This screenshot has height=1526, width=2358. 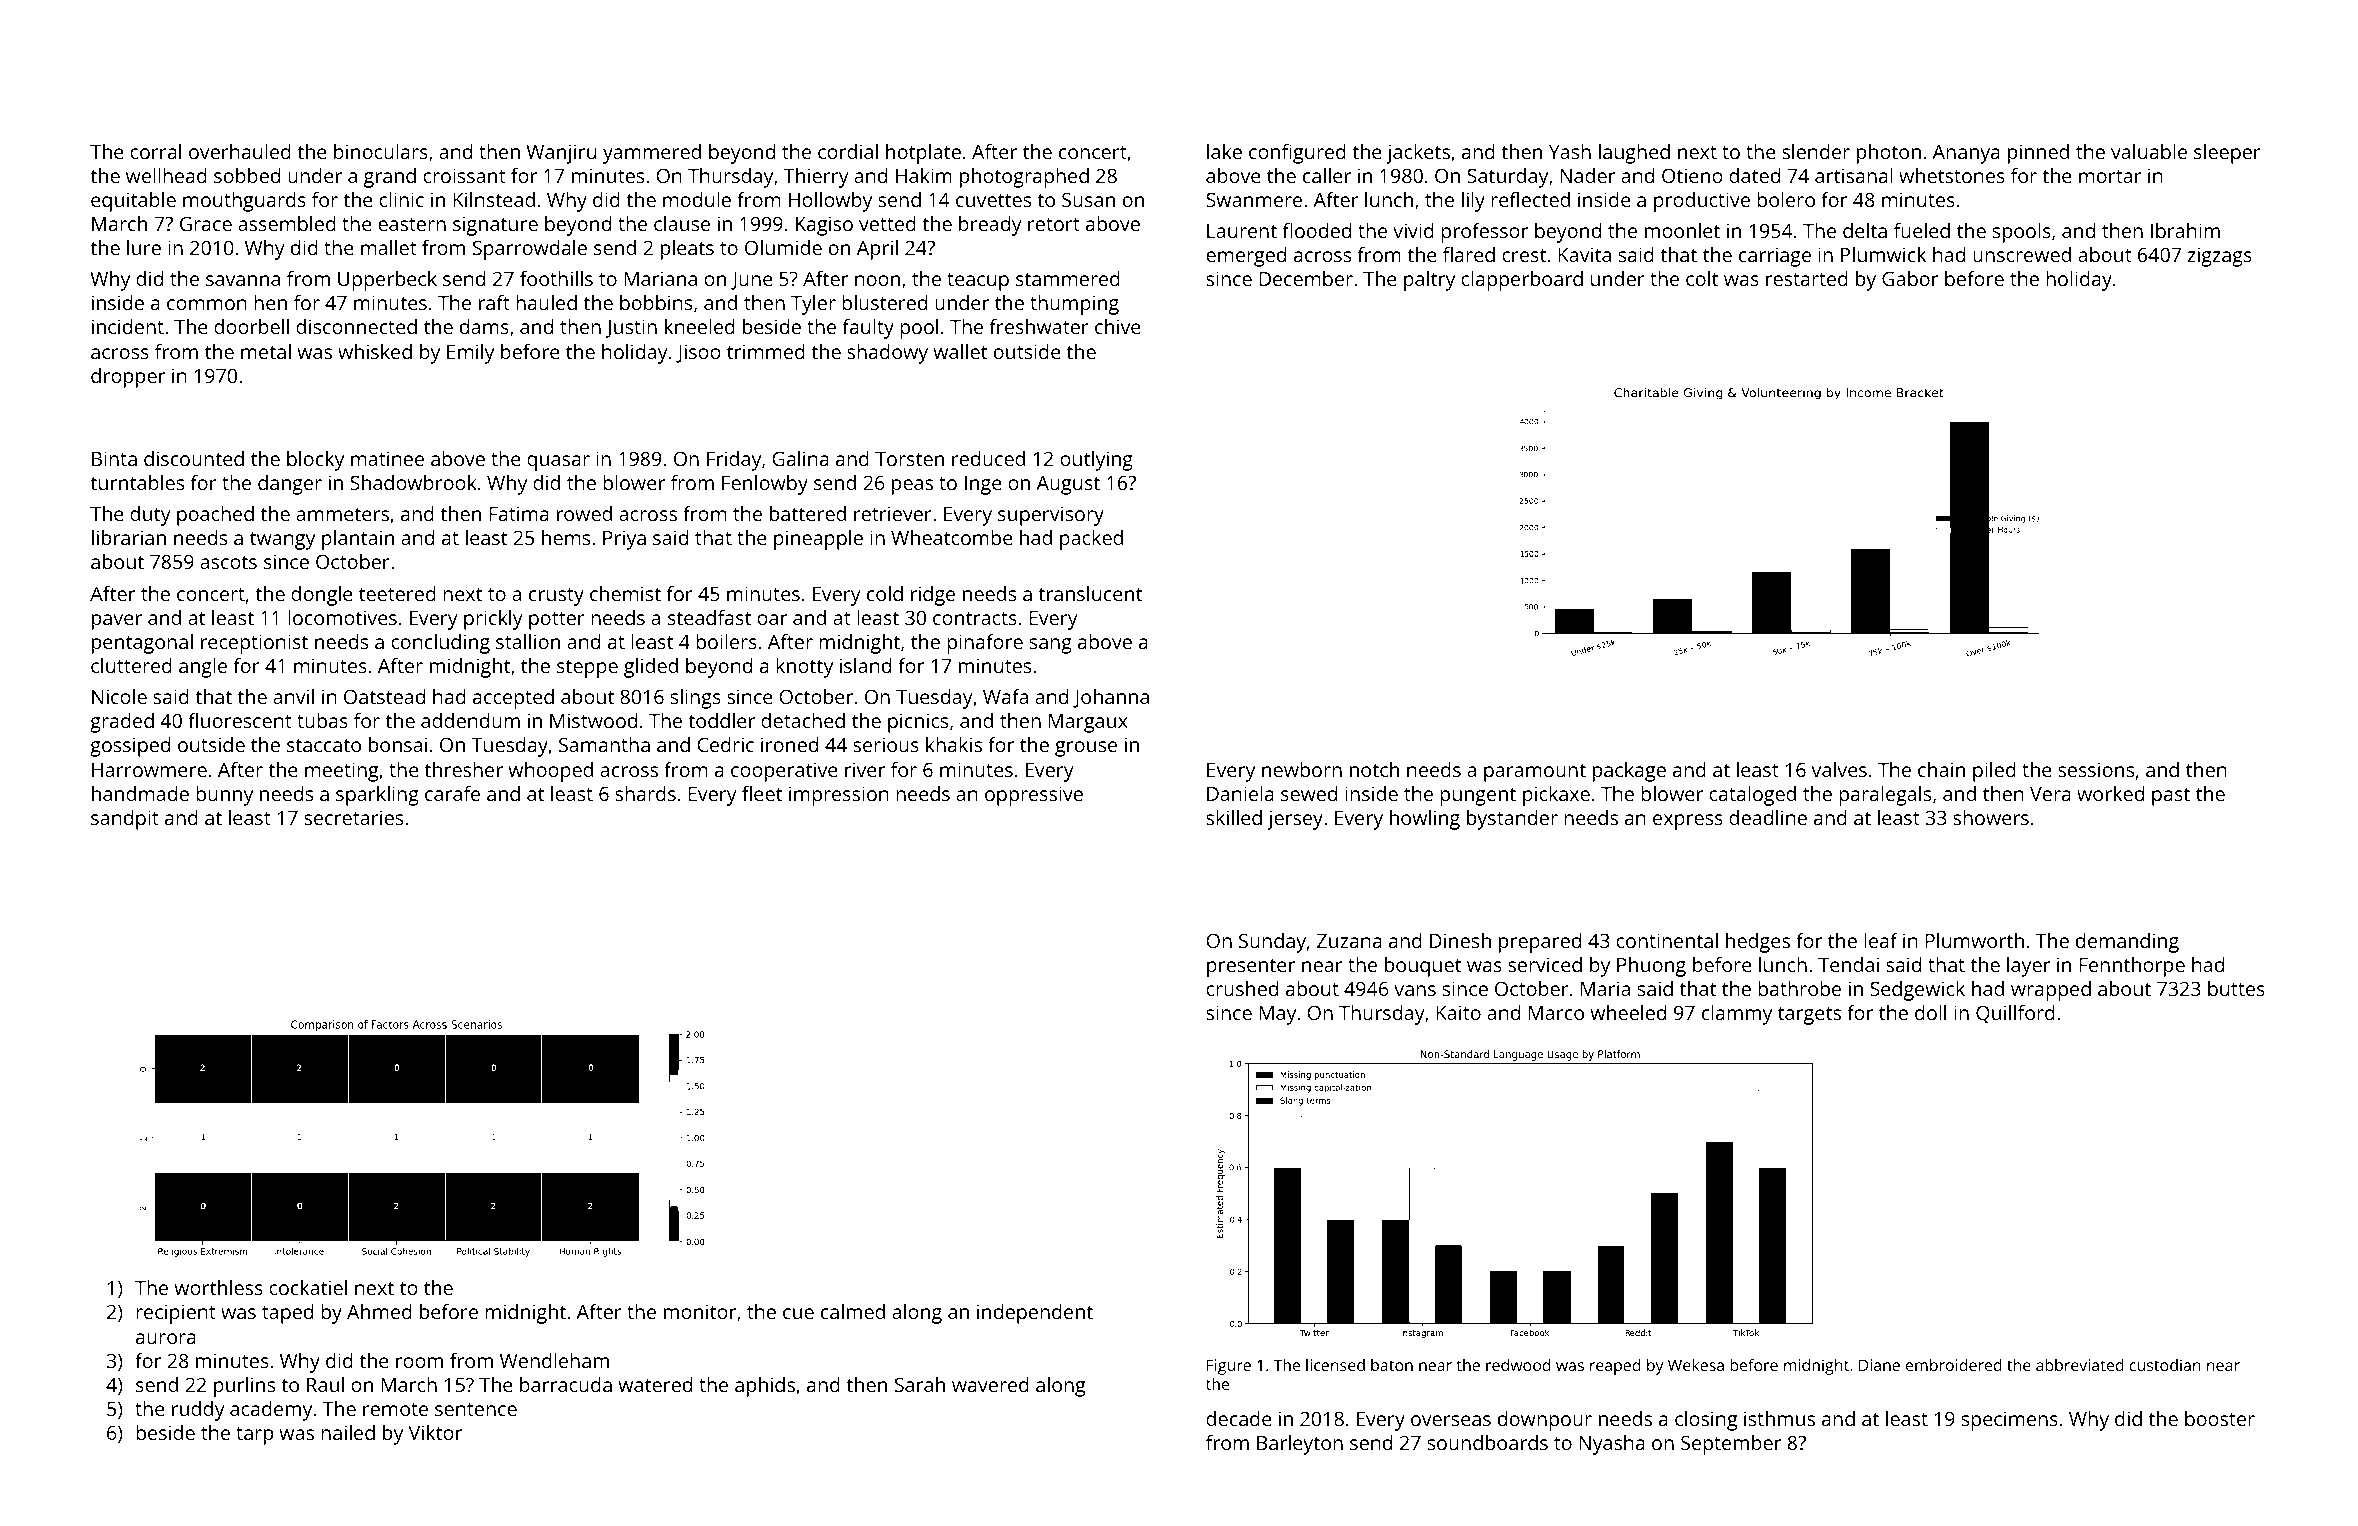 I want to click on Johanna, so click(x=1111, y=698).
